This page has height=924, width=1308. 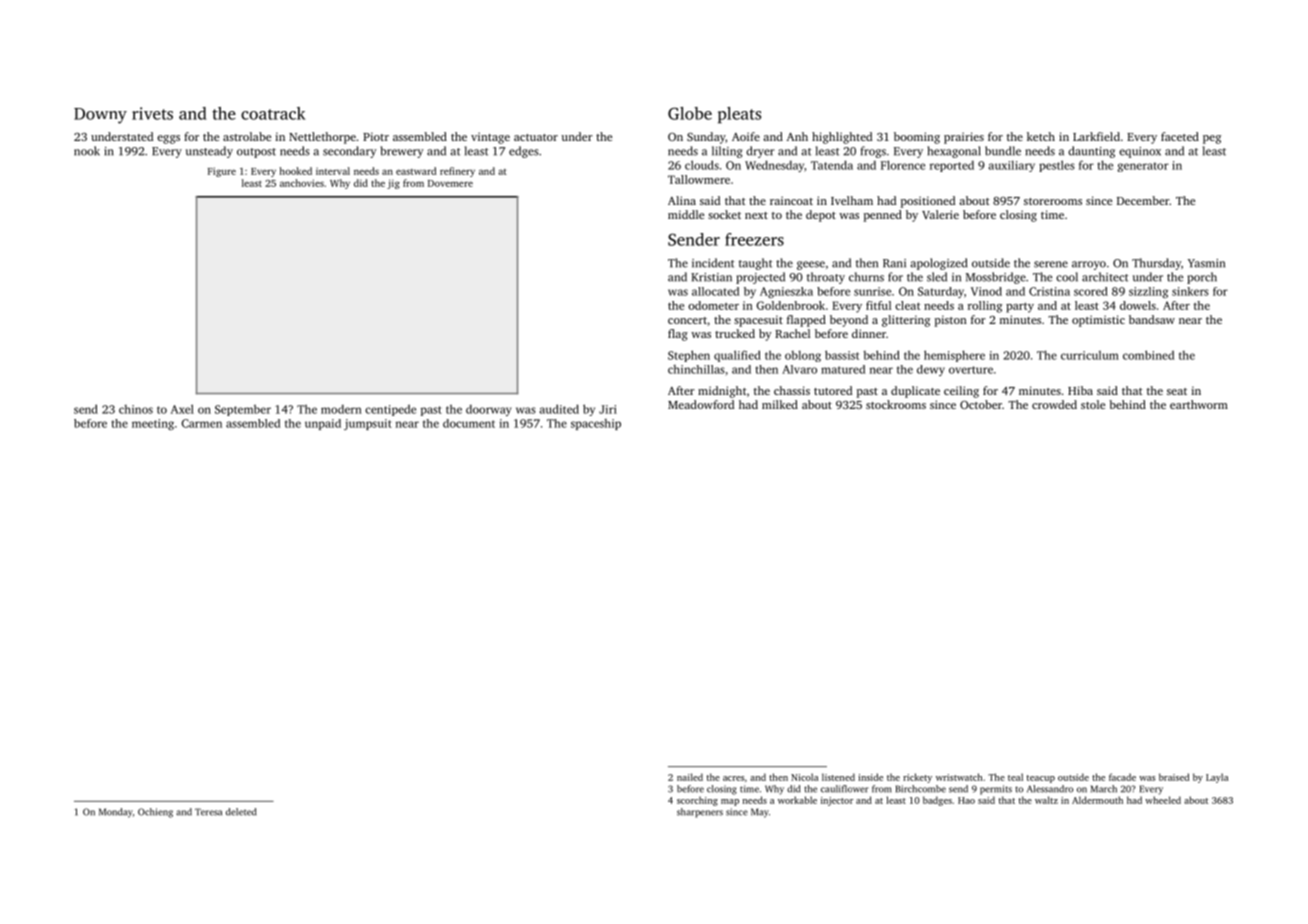 I want to click on spaceship, so click(x=596, y=424).
